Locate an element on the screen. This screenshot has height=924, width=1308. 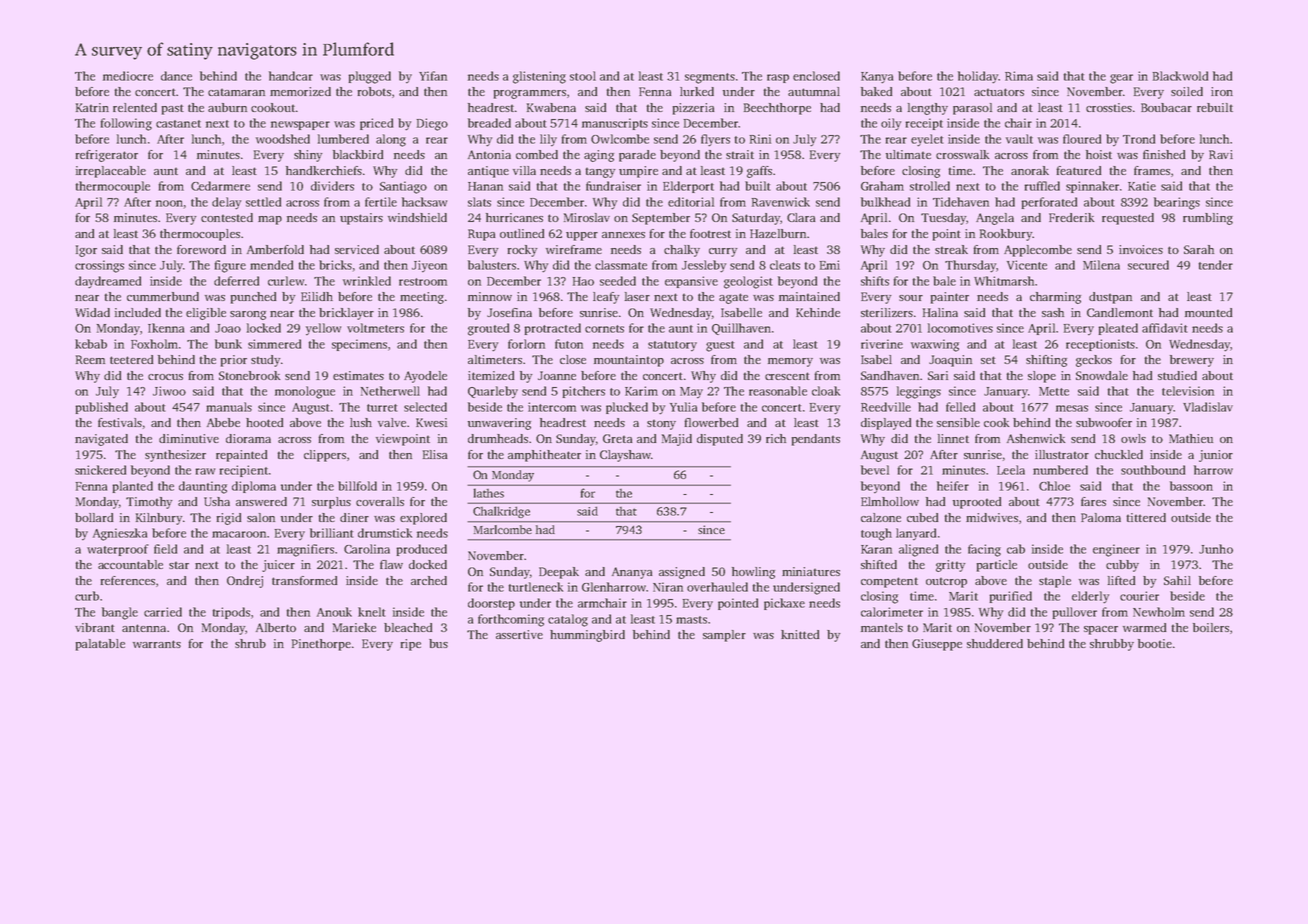
mediocre is located at coordinates (128, 76).
